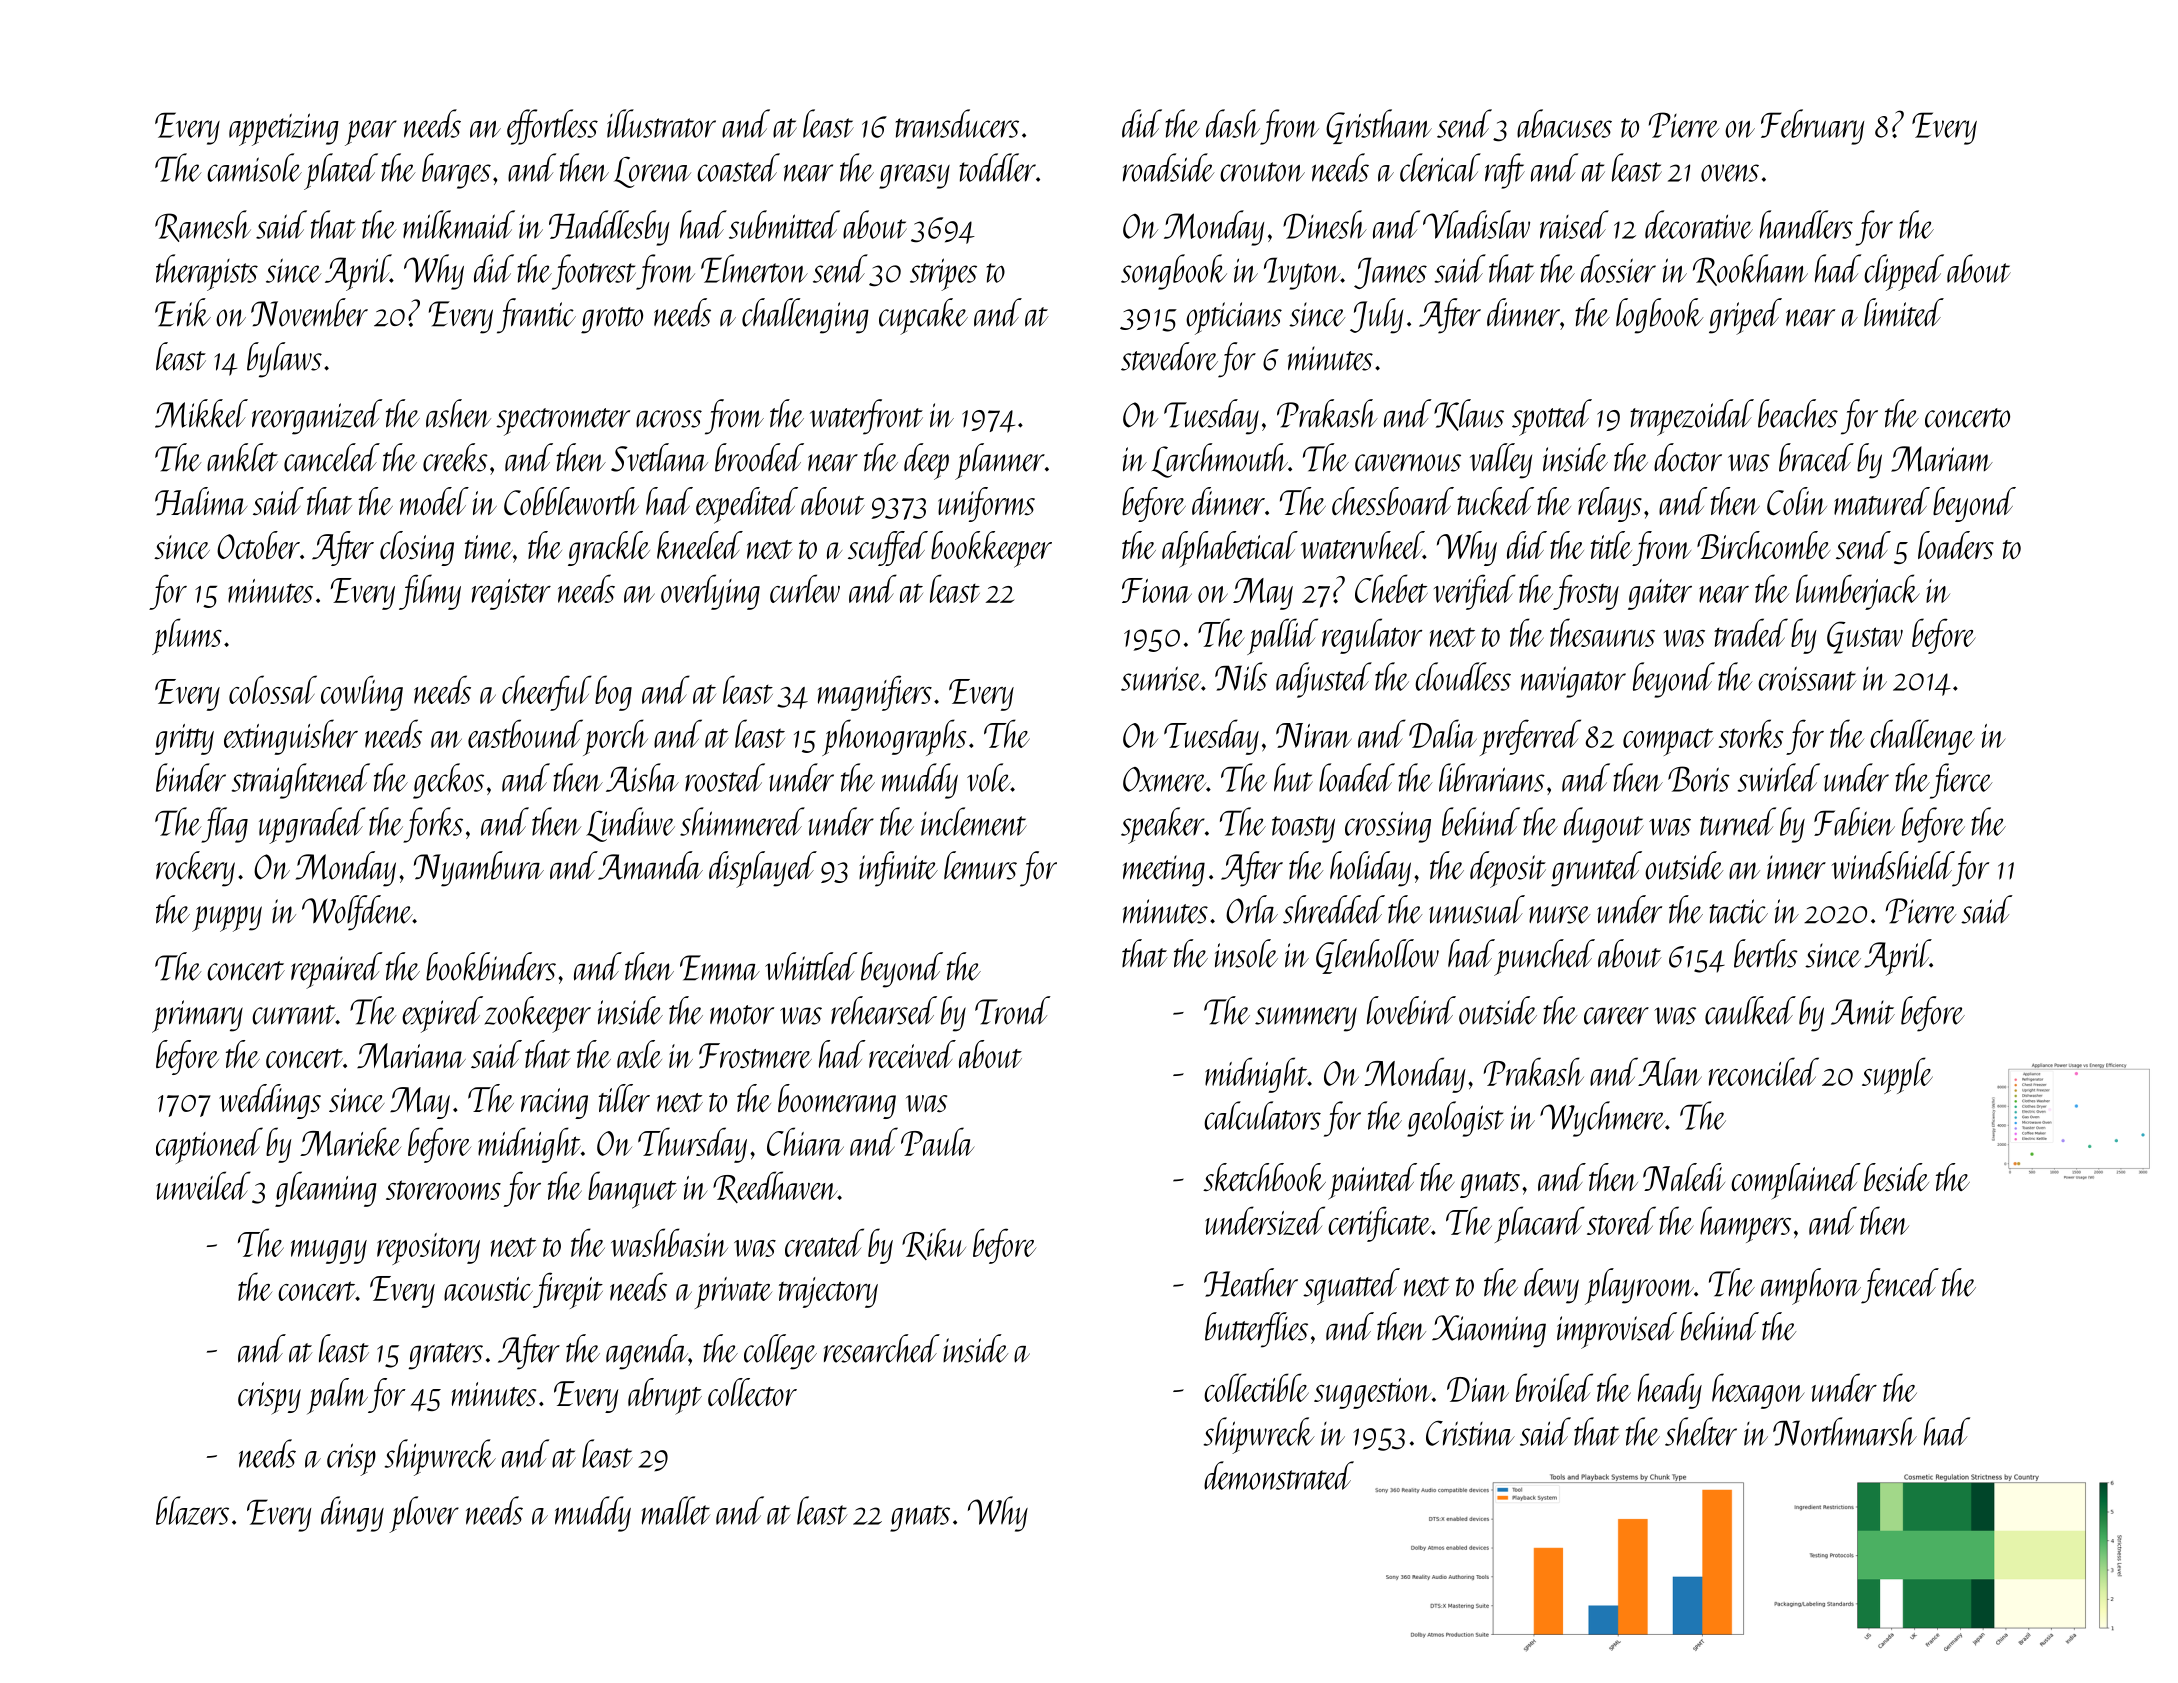 This screenshot has width=2178, height=1683. What do you see at coordinates (1863, 1012) in the screenshot?
I see `Amit` at bounding box center [1863, 1012].
